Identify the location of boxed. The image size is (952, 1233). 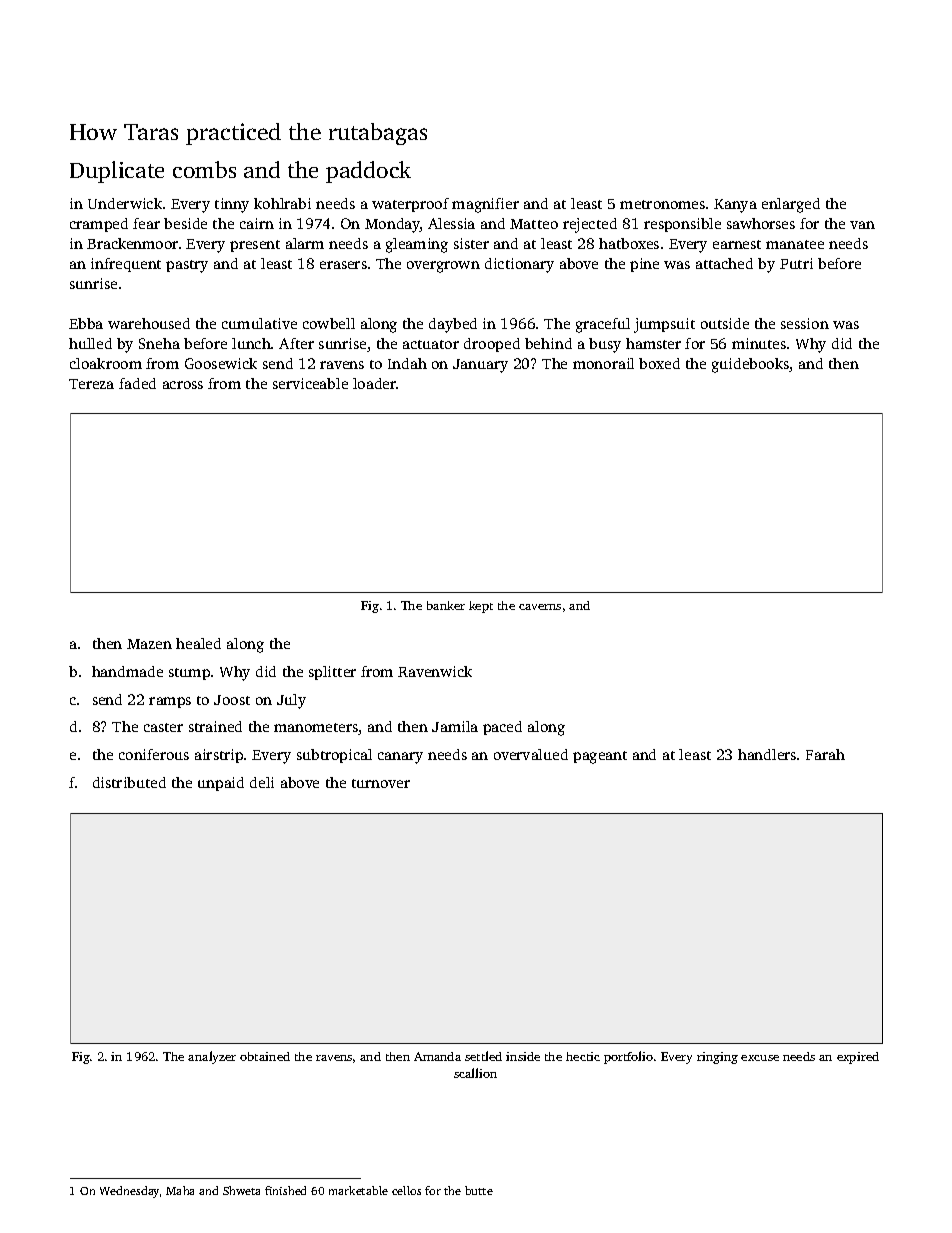
(659, 363).
